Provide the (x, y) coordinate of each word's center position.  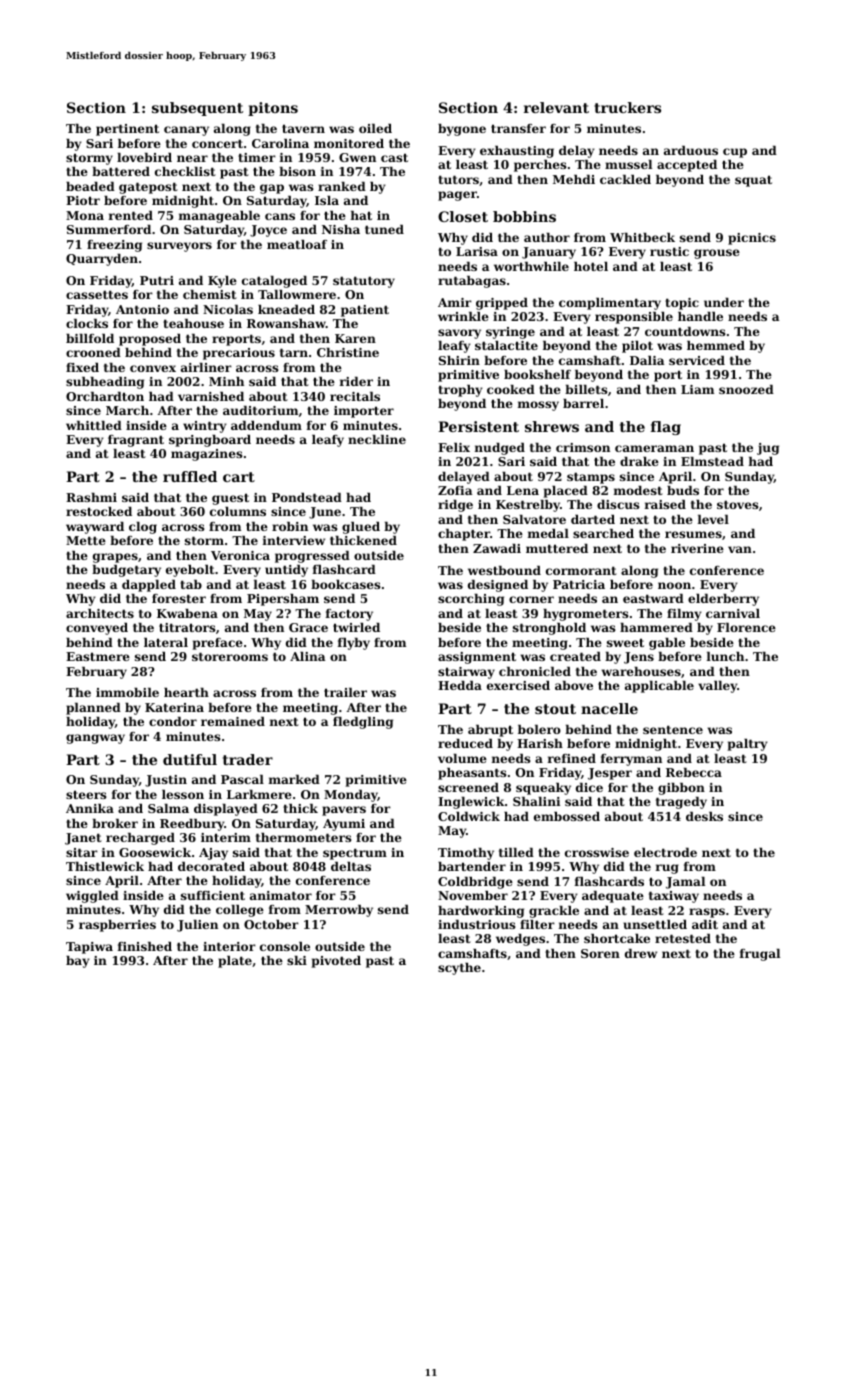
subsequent (197, 109)
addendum (266, 425)
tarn (294, 352)
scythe (459, 969)
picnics (752, 239)
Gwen (357, 157)
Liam (697, 389)
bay (78, 962)
